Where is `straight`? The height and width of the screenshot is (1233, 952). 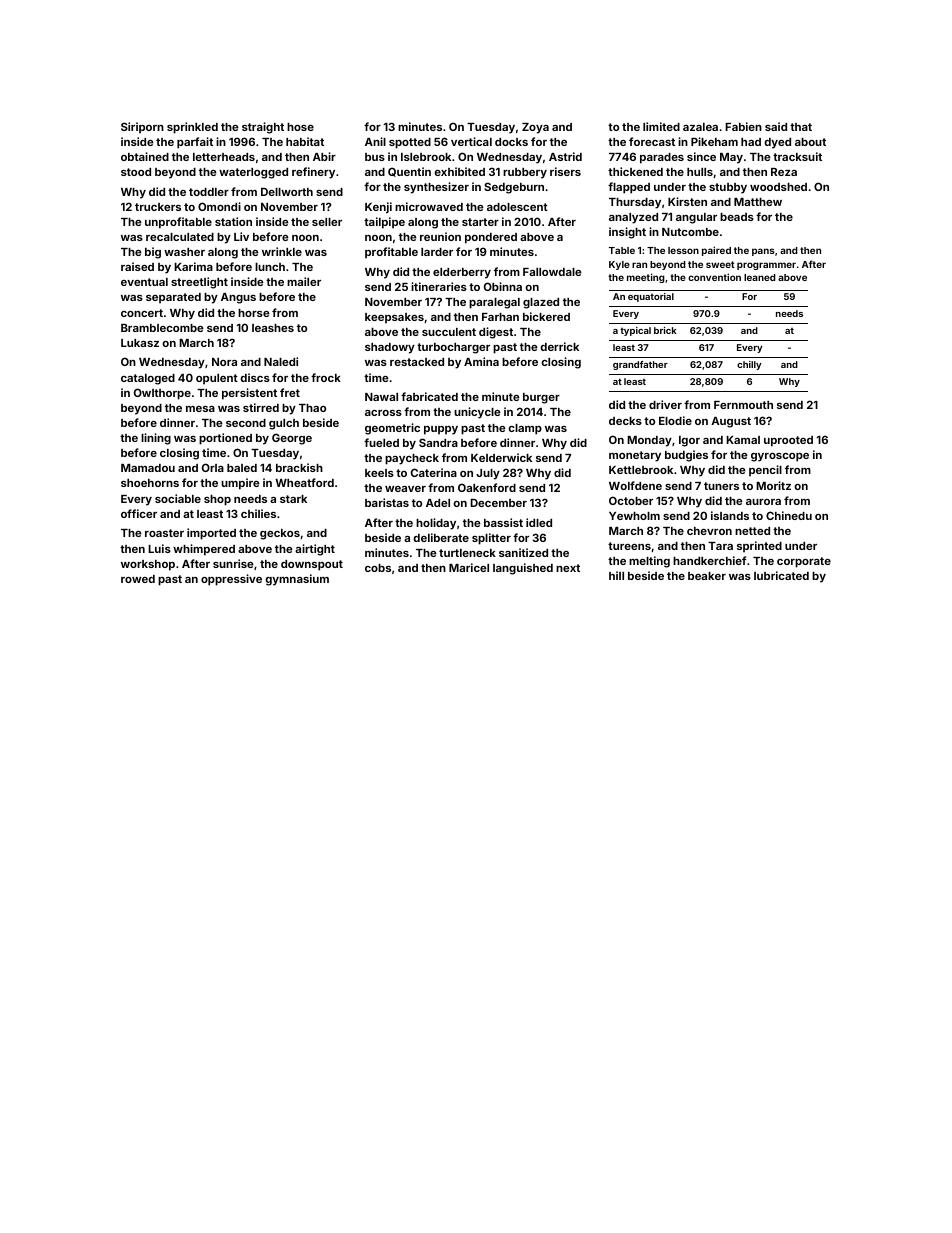 straight is located at coordinates (263, 128).
